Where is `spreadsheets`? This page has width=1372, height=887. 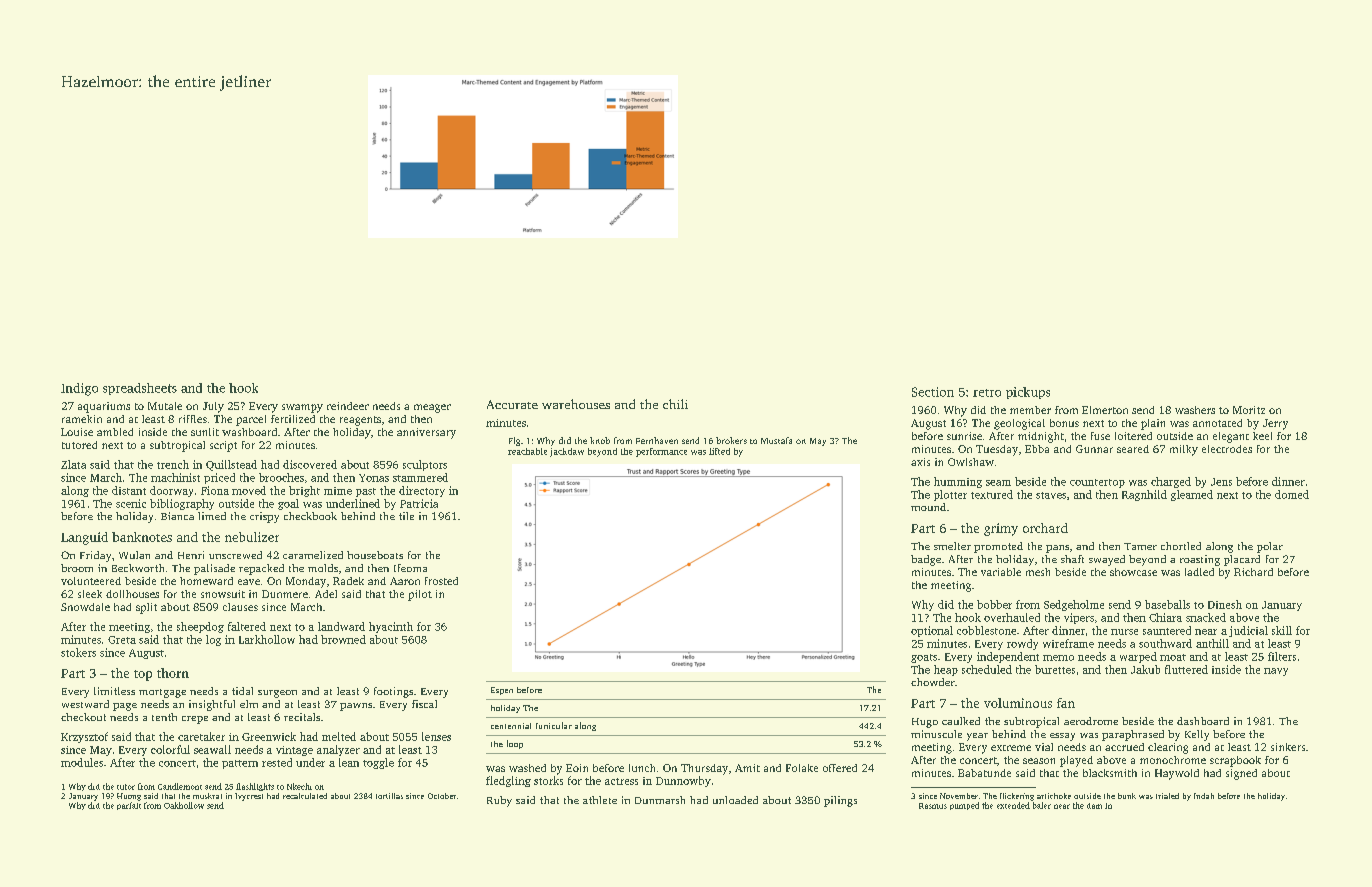 spreadsheets is located at coordinates (140, 389).
